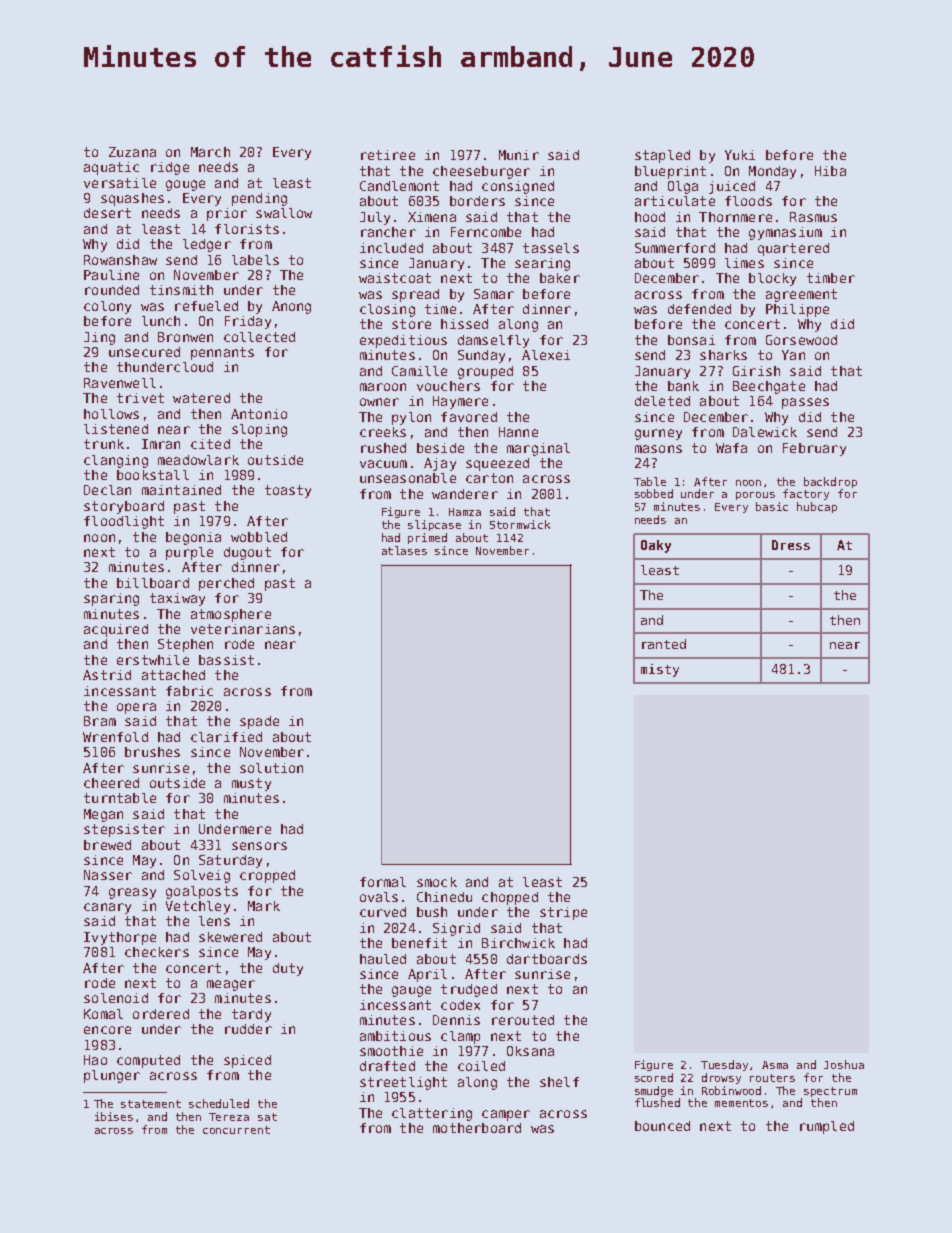 The image size is (952, 1233). I want to click on wobbled, so click(259, 537).
